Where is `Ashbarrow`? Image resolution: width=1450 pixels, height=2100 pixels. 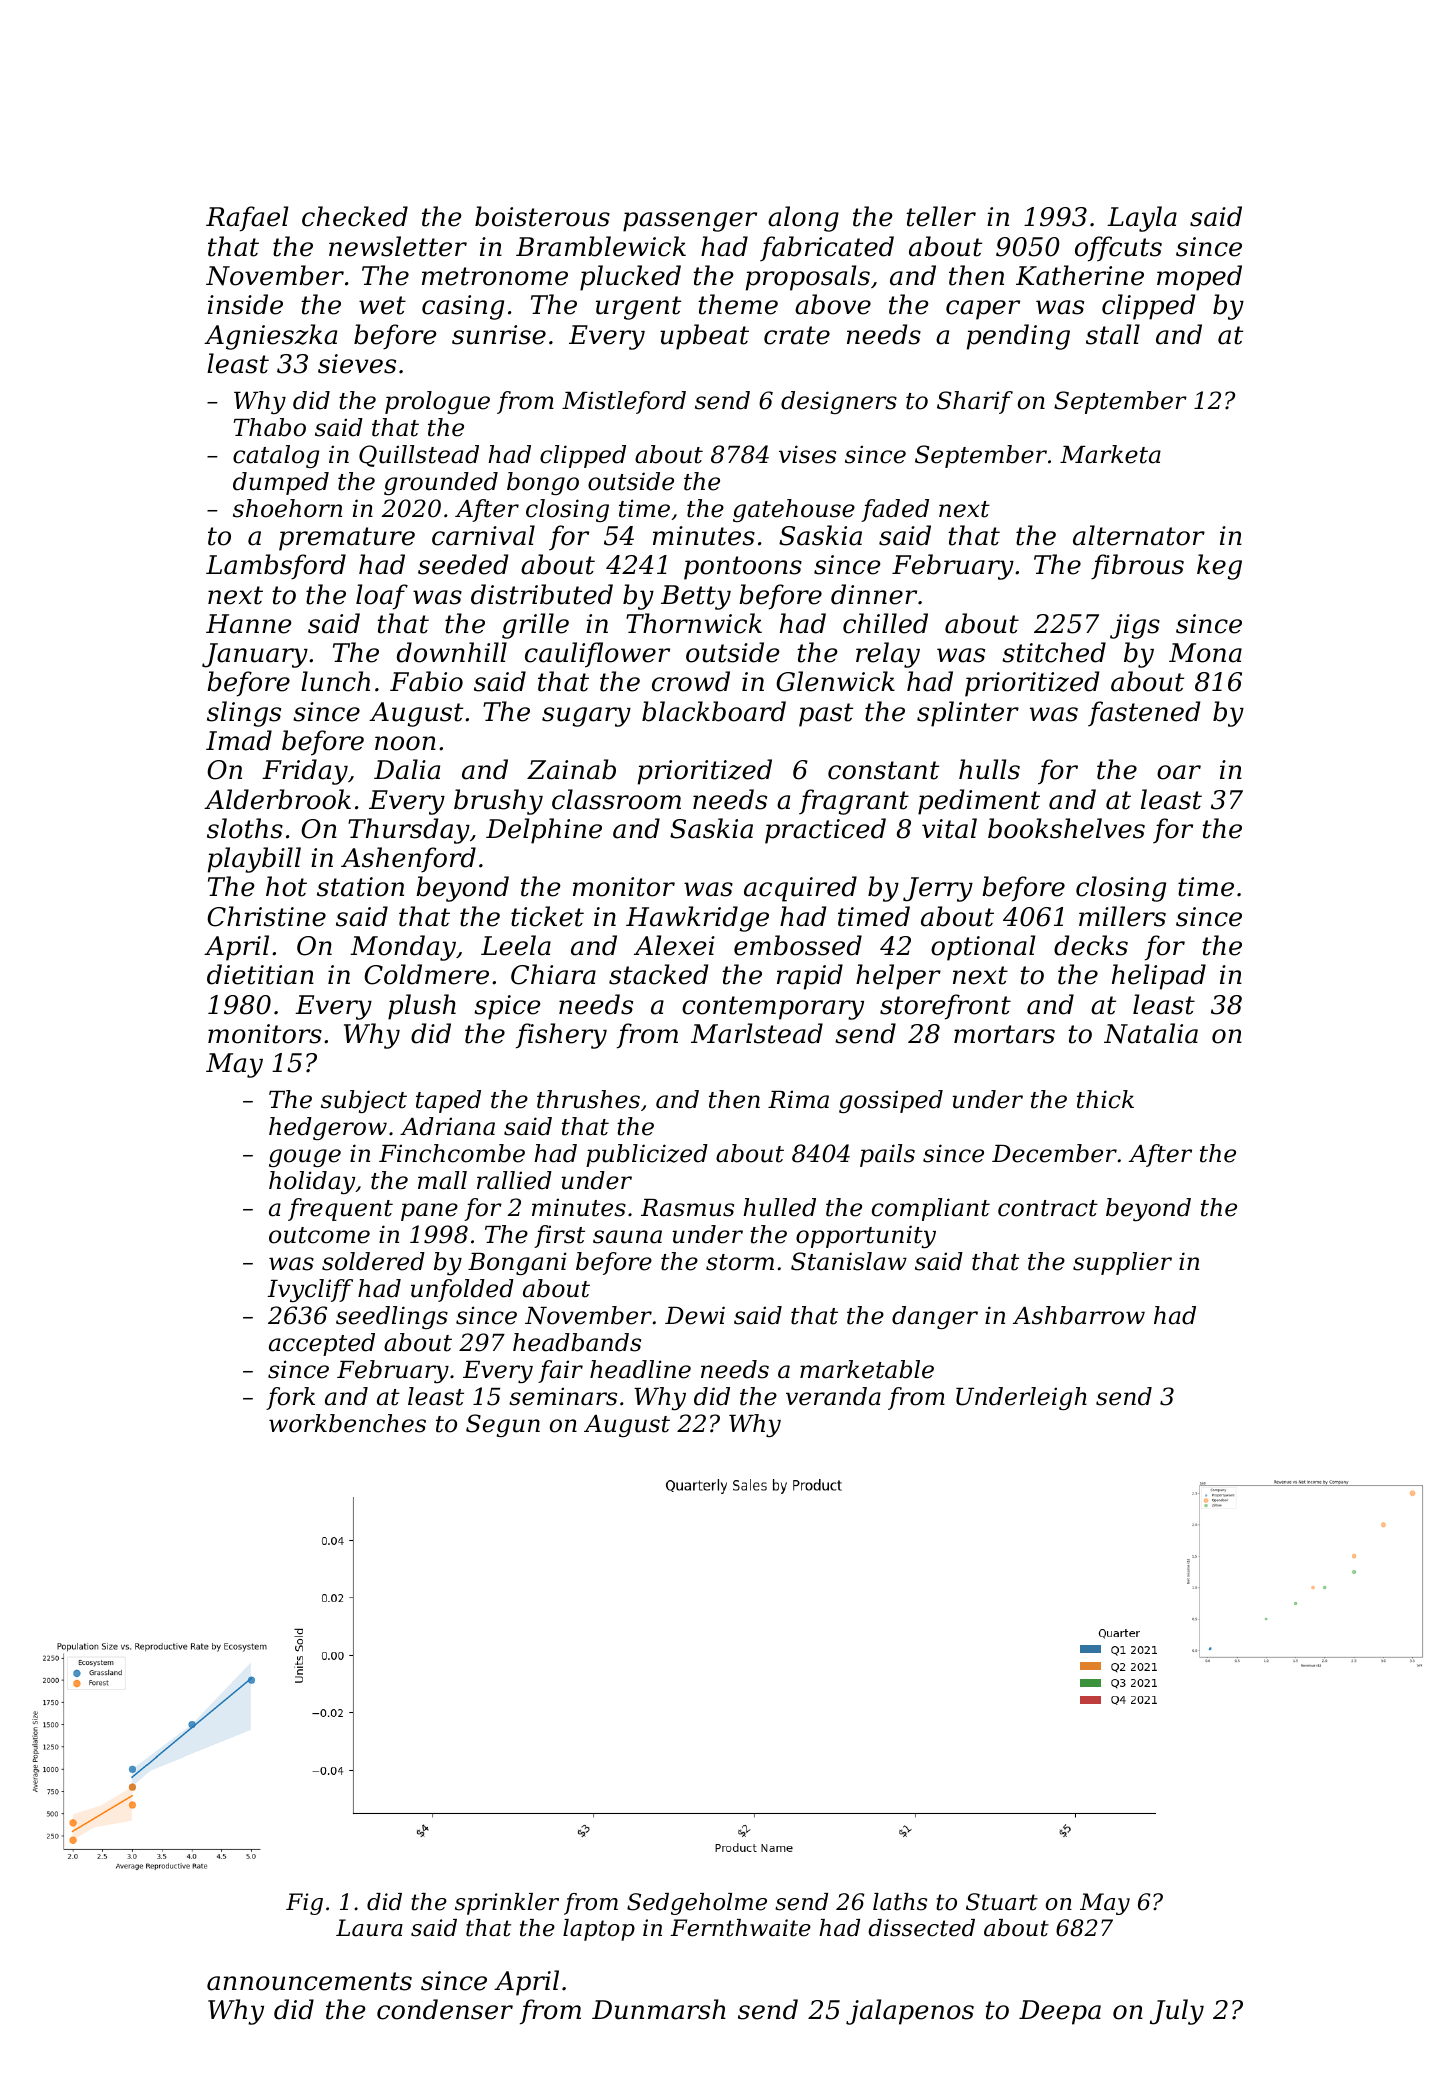 Ashbarrow is located at coordinates (1079, 1315).
